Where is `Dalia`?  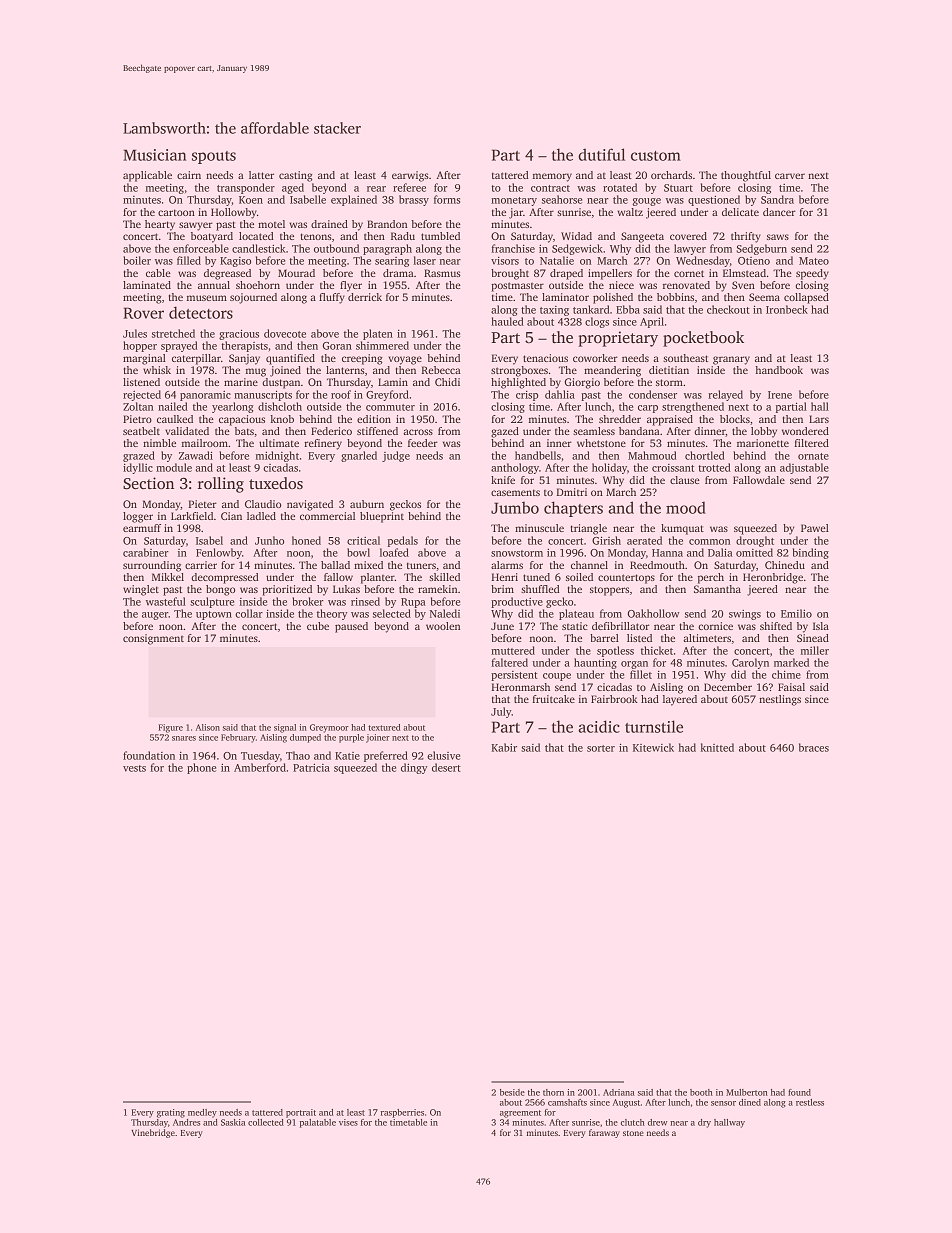
Dalia is located at coordinates (720, 552).
